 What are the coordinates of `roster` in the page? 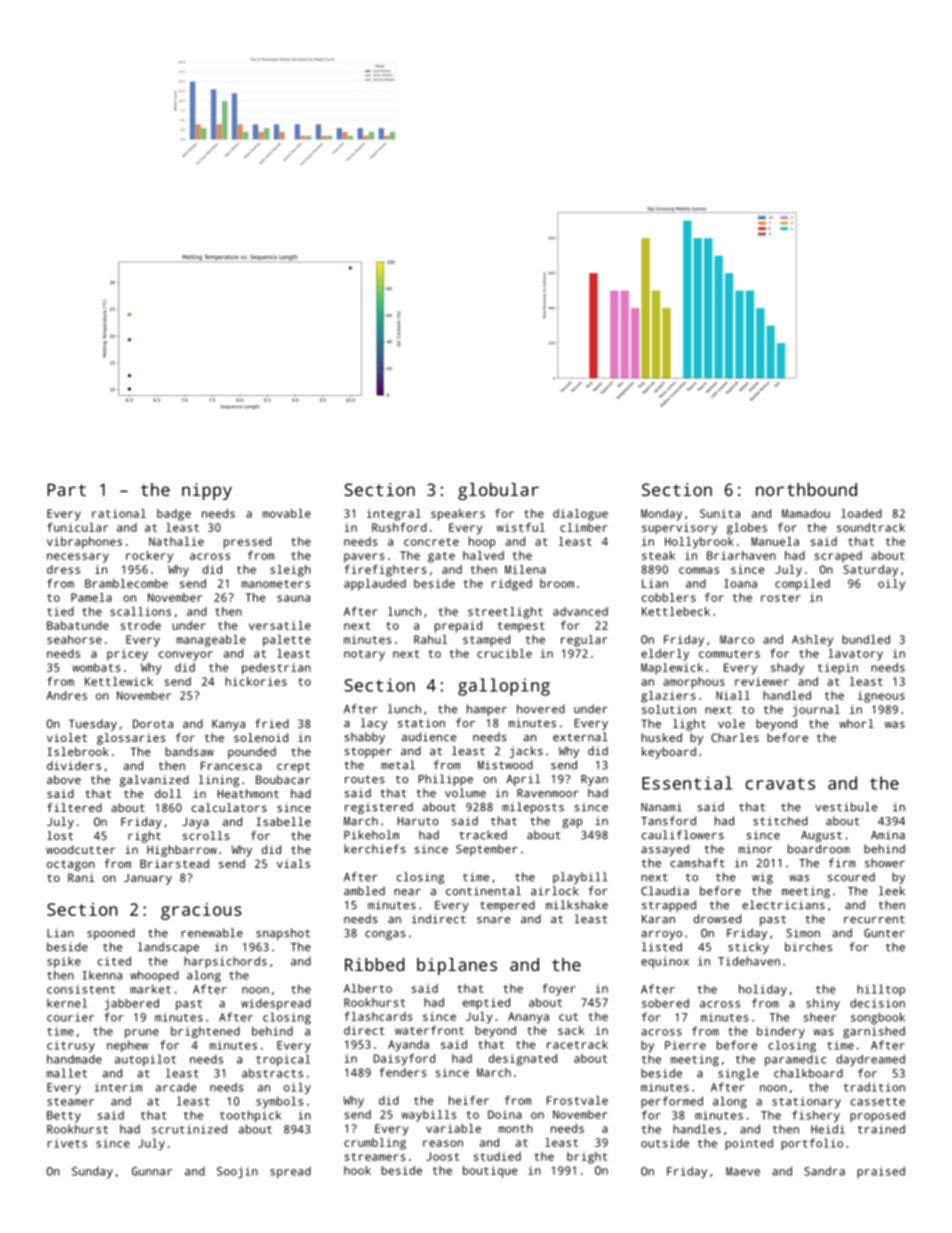 It's located at (781, 598).
